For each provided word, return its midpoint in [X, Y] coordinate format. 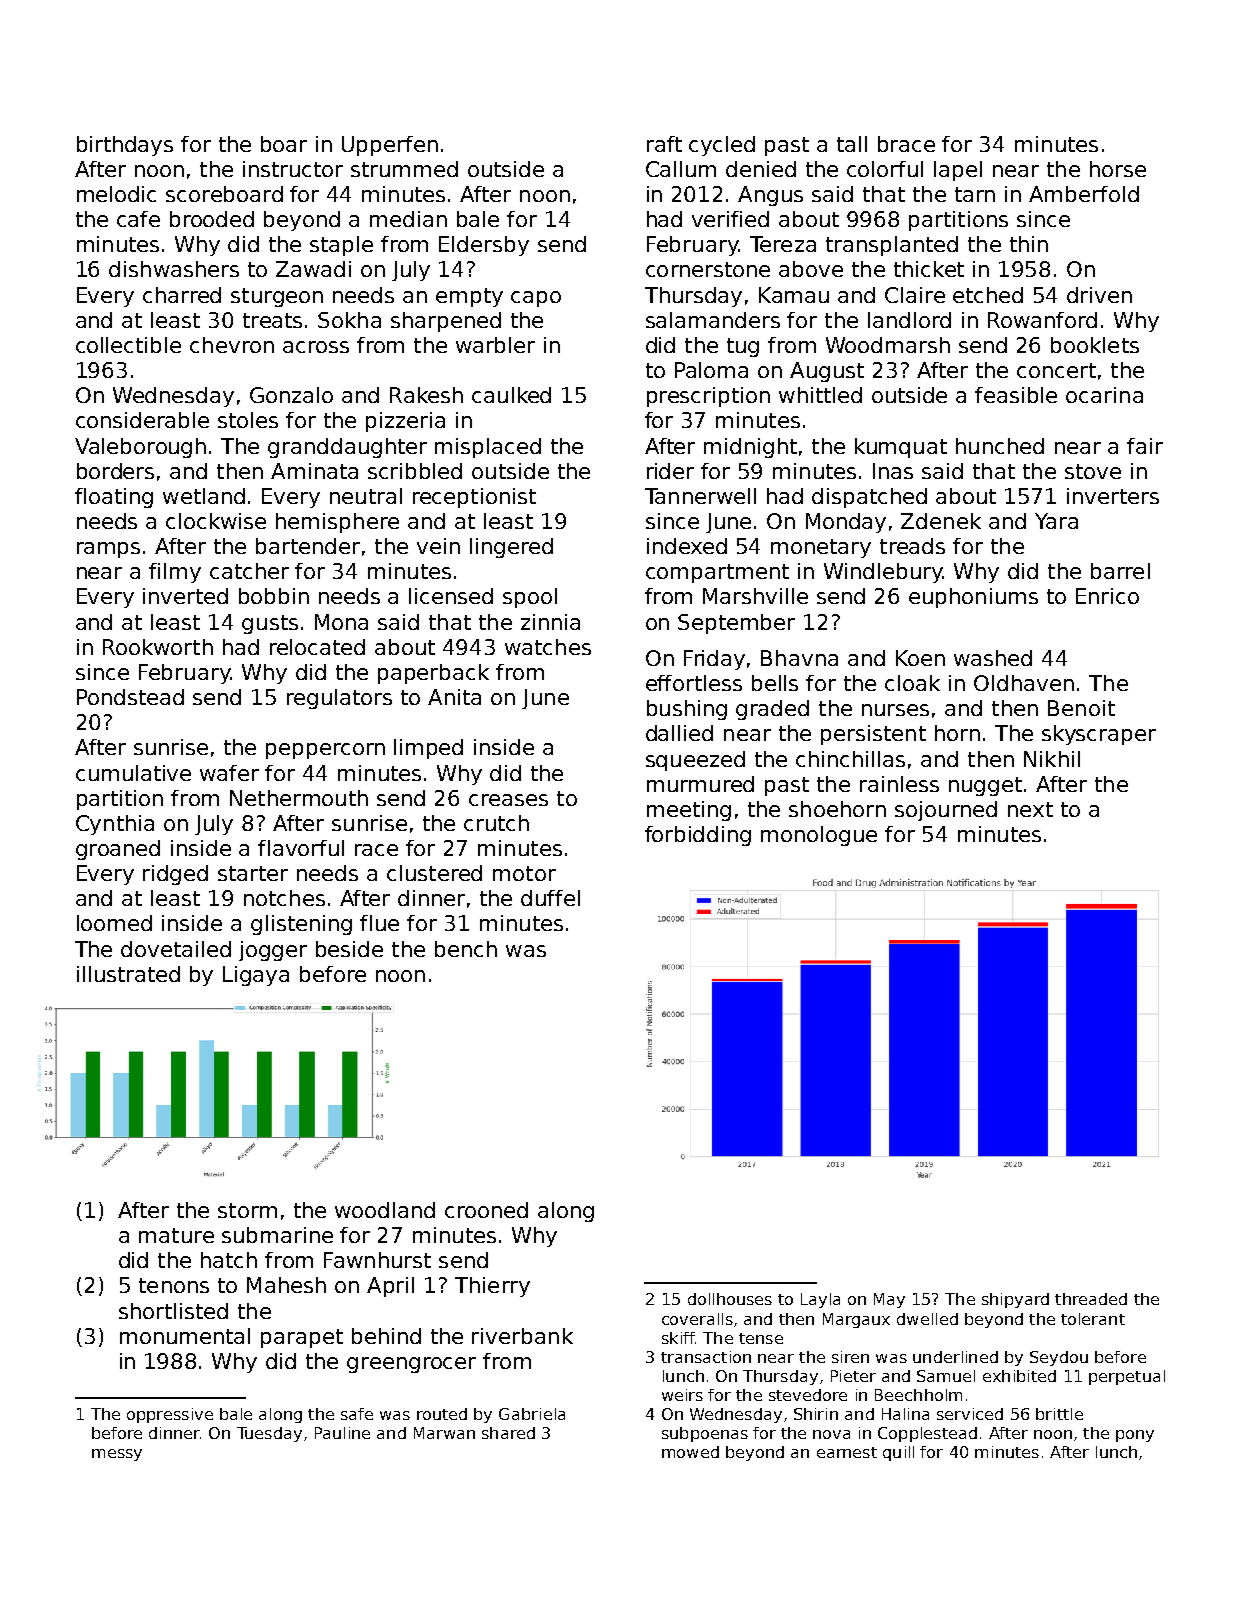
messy [117, 1455]
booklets [1095, 345]
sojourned [946, 811]
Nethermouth [299, 798]
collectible [128, 345]
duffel [550, 898]
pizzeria [405, 422]
